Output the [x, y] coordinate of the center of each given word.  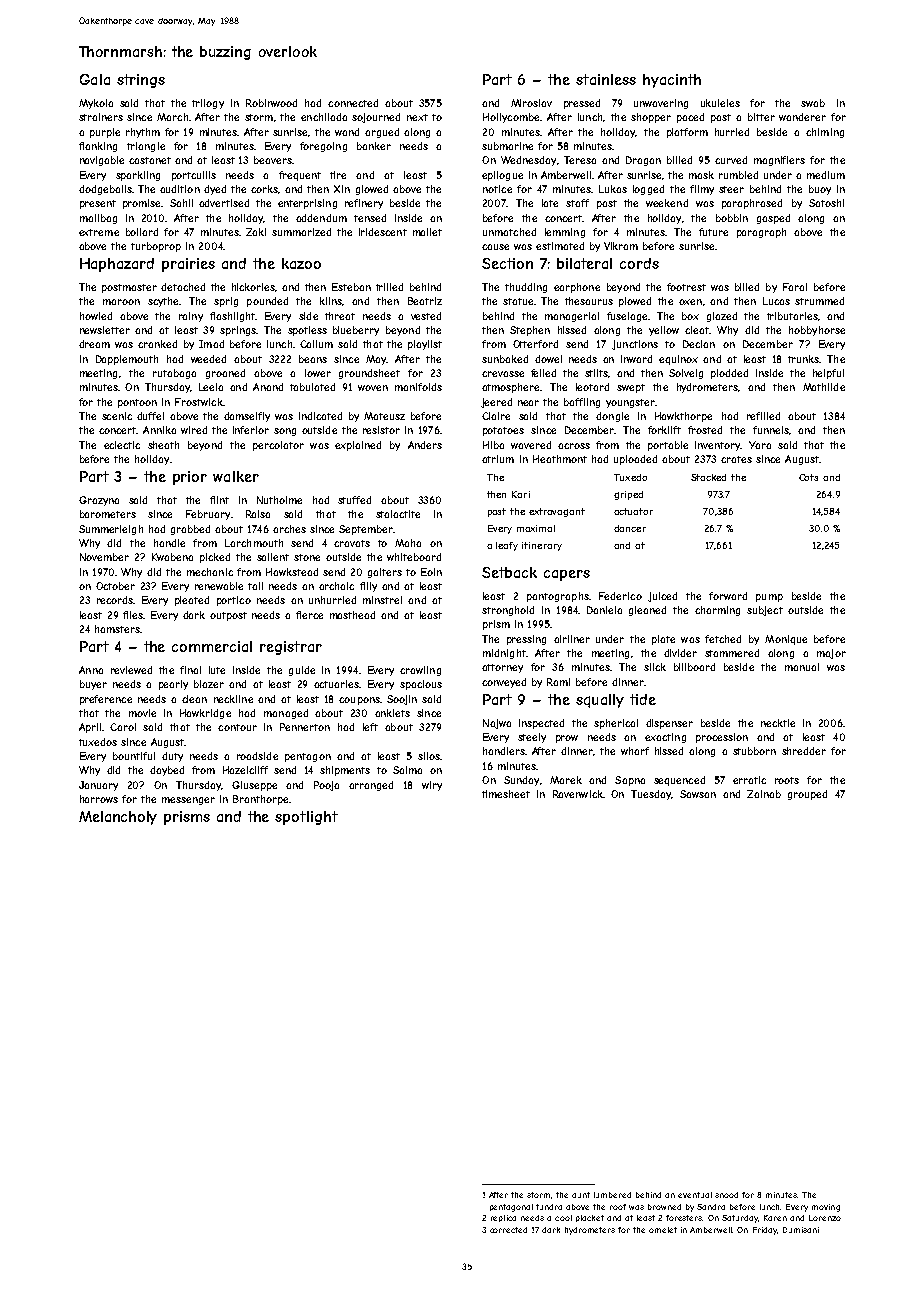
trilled [389, 287]
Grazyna [99, 501]
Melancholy [118, 818]
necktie [778, 723]
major [831, 654]
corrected [508, 1230]
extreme [99, 232]
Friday [765, 1231]
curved [731, 160]
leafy [507, 546]
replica [503, 1218]
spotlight [306, 818]
